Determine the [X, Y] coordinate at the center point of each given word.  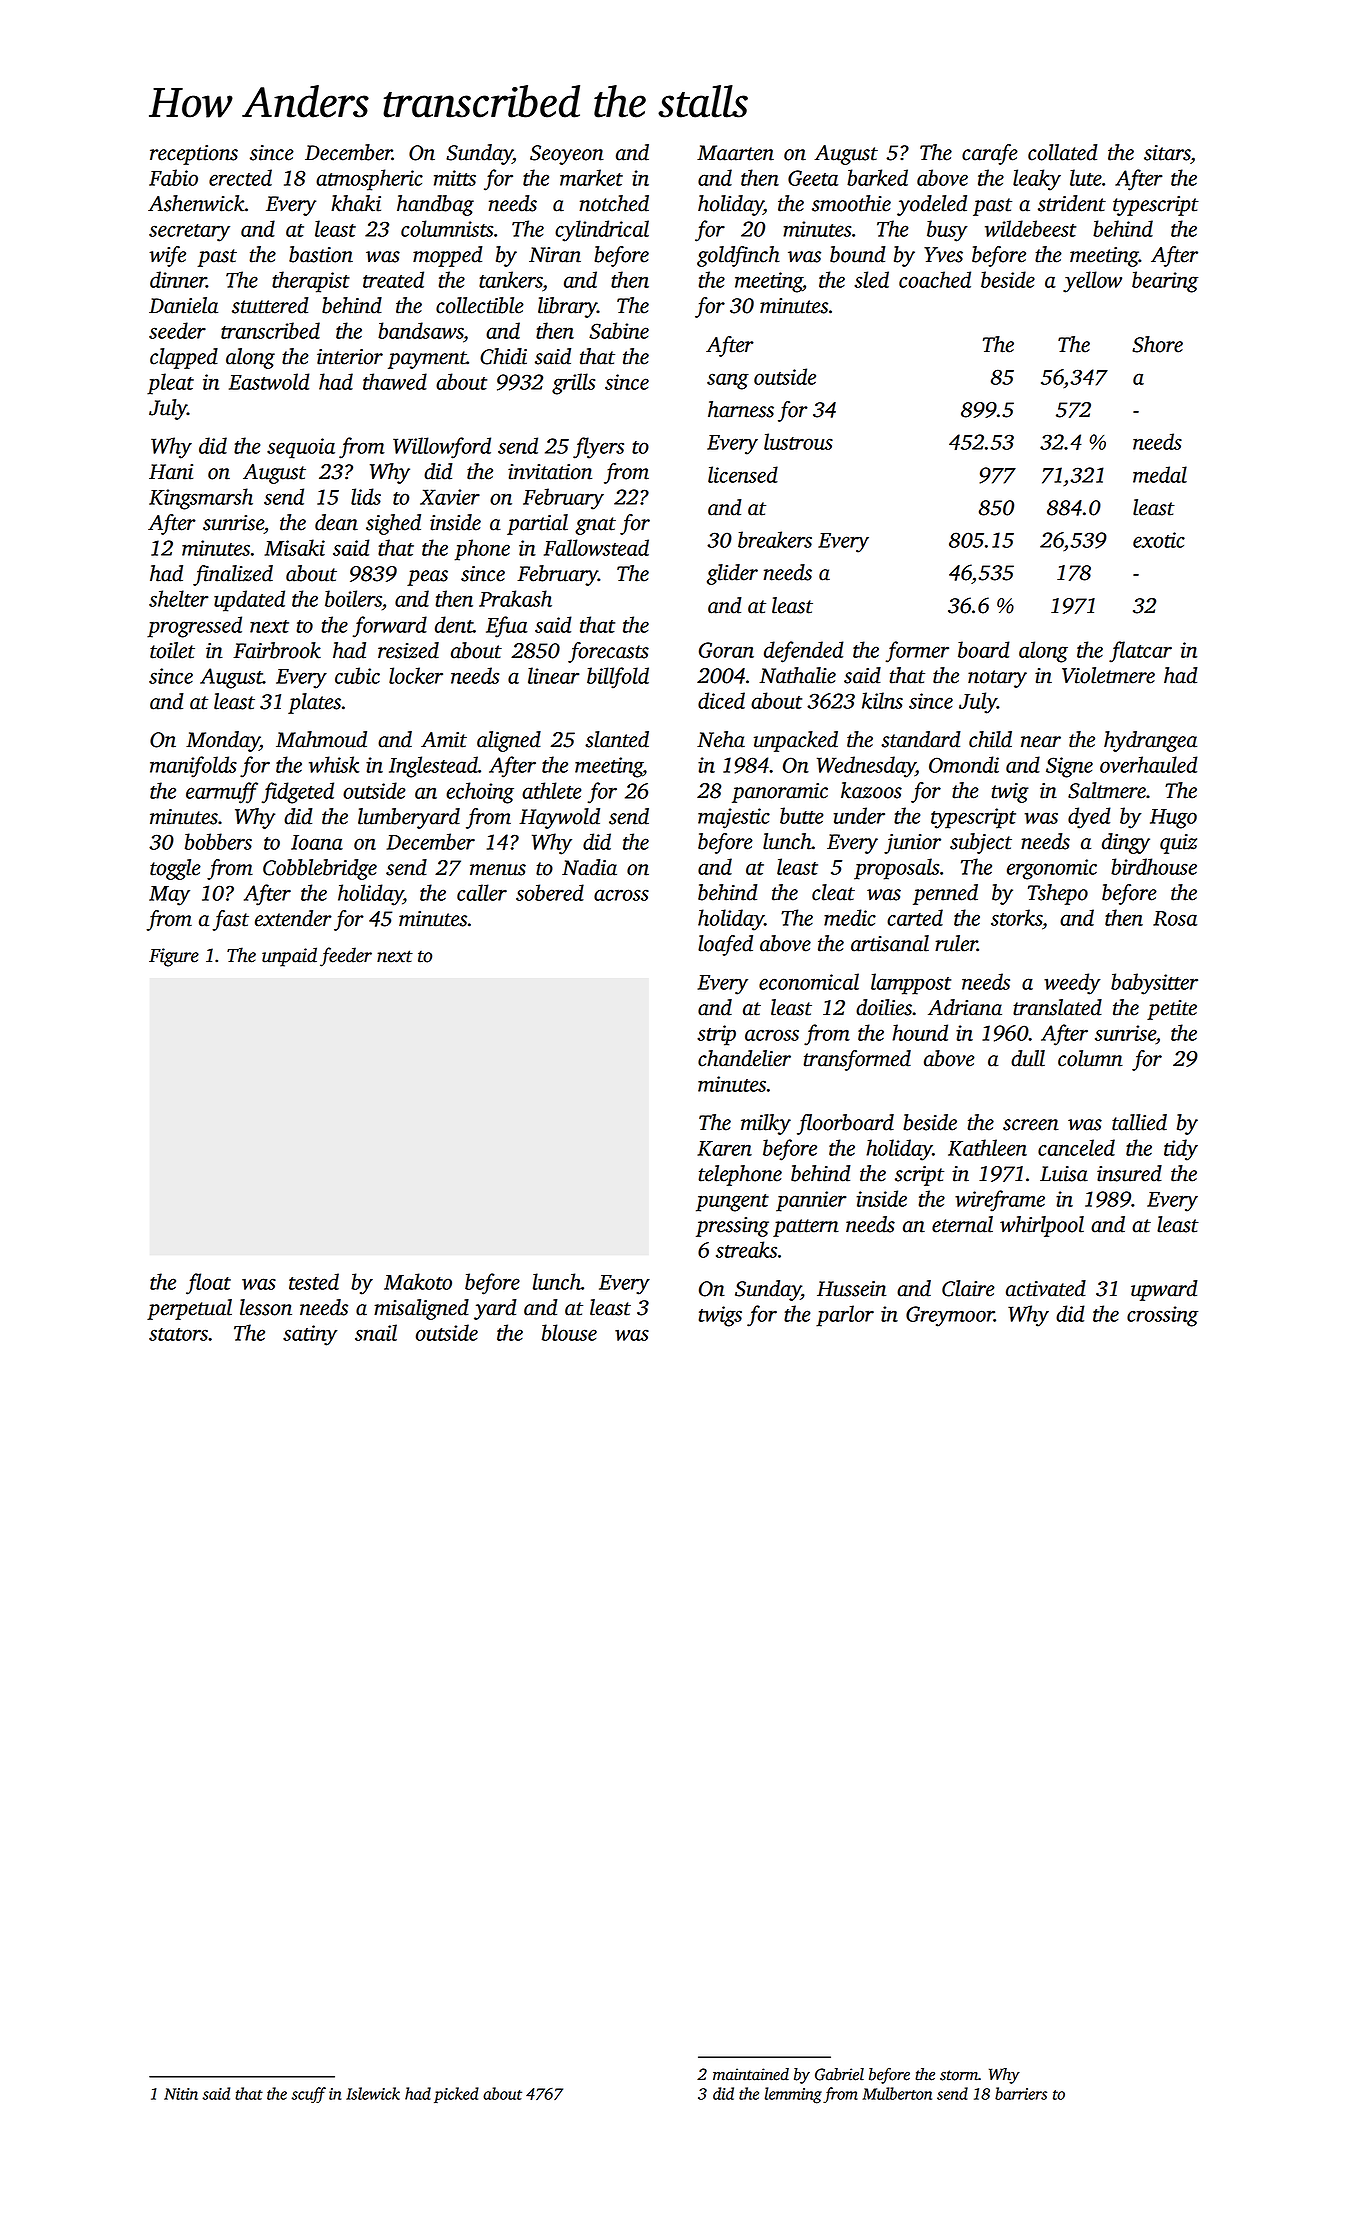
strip [716, 1035]
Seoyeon [567, 155]
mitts [455, 178]
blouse [569, 1332]
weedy [1072, 984]
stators [178, 1334]
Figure [174, 957]
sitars [1167, 153]
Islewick [373, 2093]
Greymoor [950, 1316]
